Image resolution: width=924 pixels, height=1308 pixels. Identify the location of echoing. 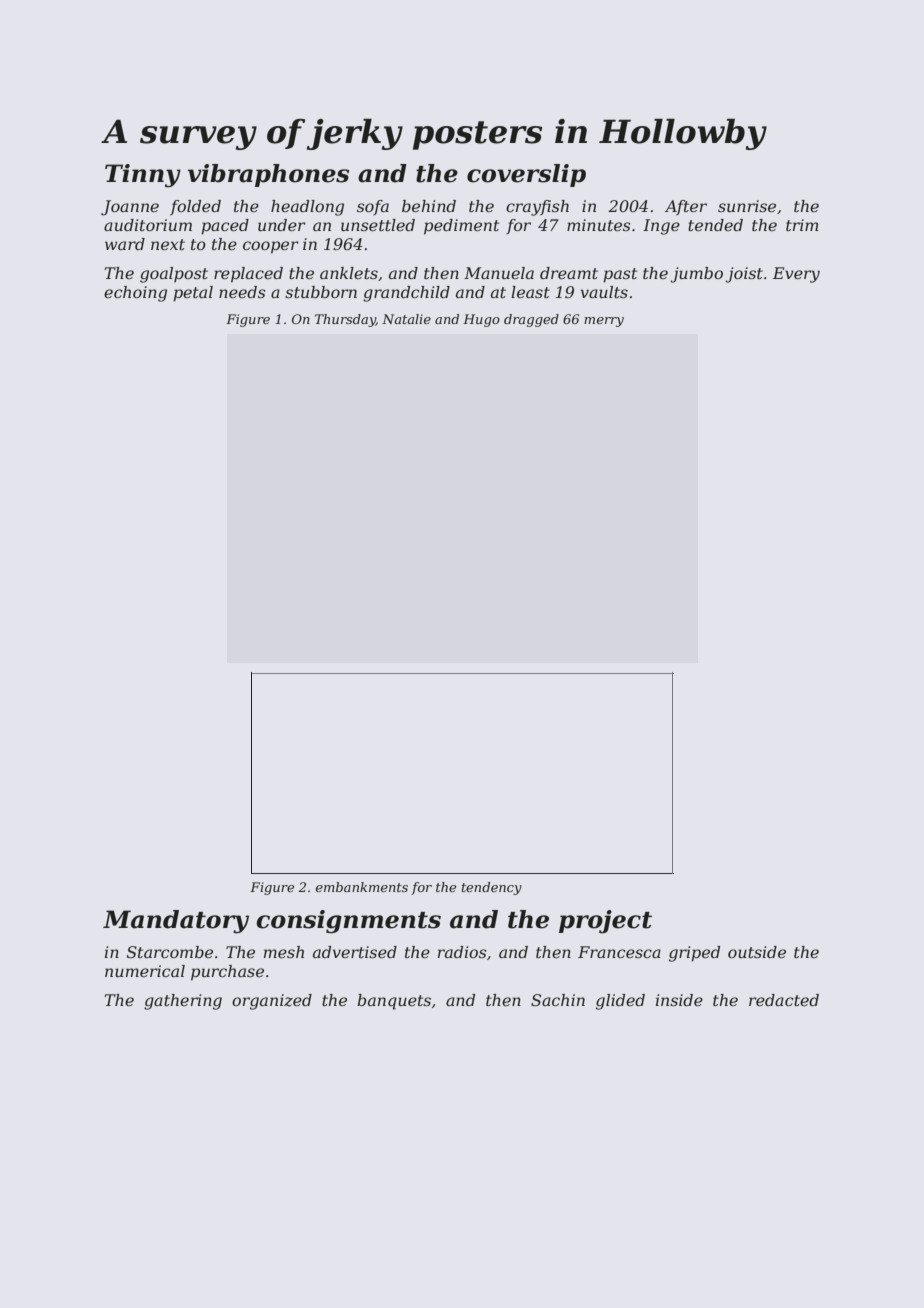
(135, 294).
